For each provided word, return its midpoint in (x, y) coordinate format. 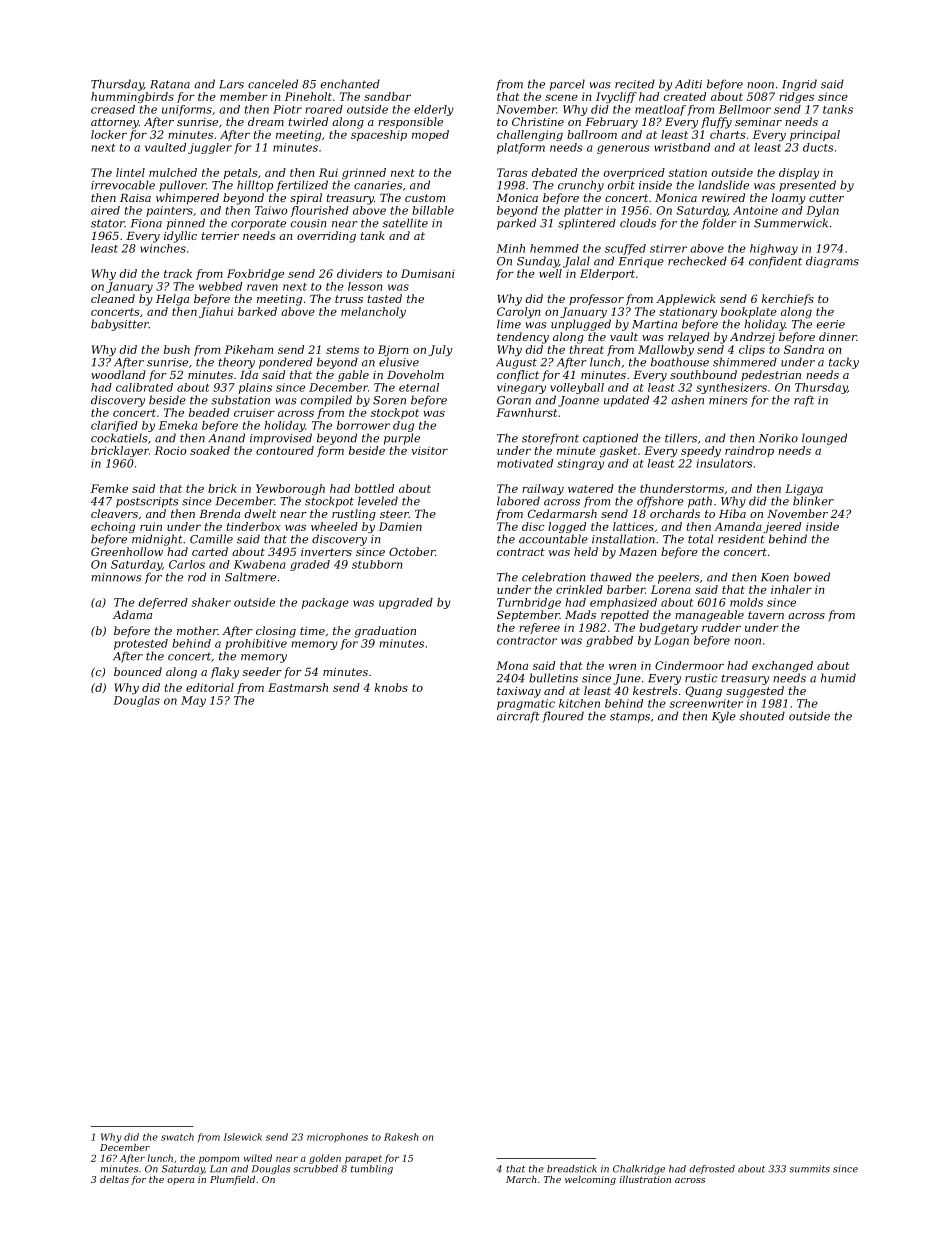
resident (741, 539)
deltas (114, 1179)
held (586, 551)
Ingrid (799, 85)
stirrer (668, 248)
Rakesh (401, 1137)
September (528, 615)
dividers (359, 273)
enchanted (350, 84)
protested (141, 644)
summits (809, 1169)
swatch (177, 1137)
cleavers (114, 513)
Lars (231, 84)
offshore (660, 502)
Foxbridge (255, 274)
